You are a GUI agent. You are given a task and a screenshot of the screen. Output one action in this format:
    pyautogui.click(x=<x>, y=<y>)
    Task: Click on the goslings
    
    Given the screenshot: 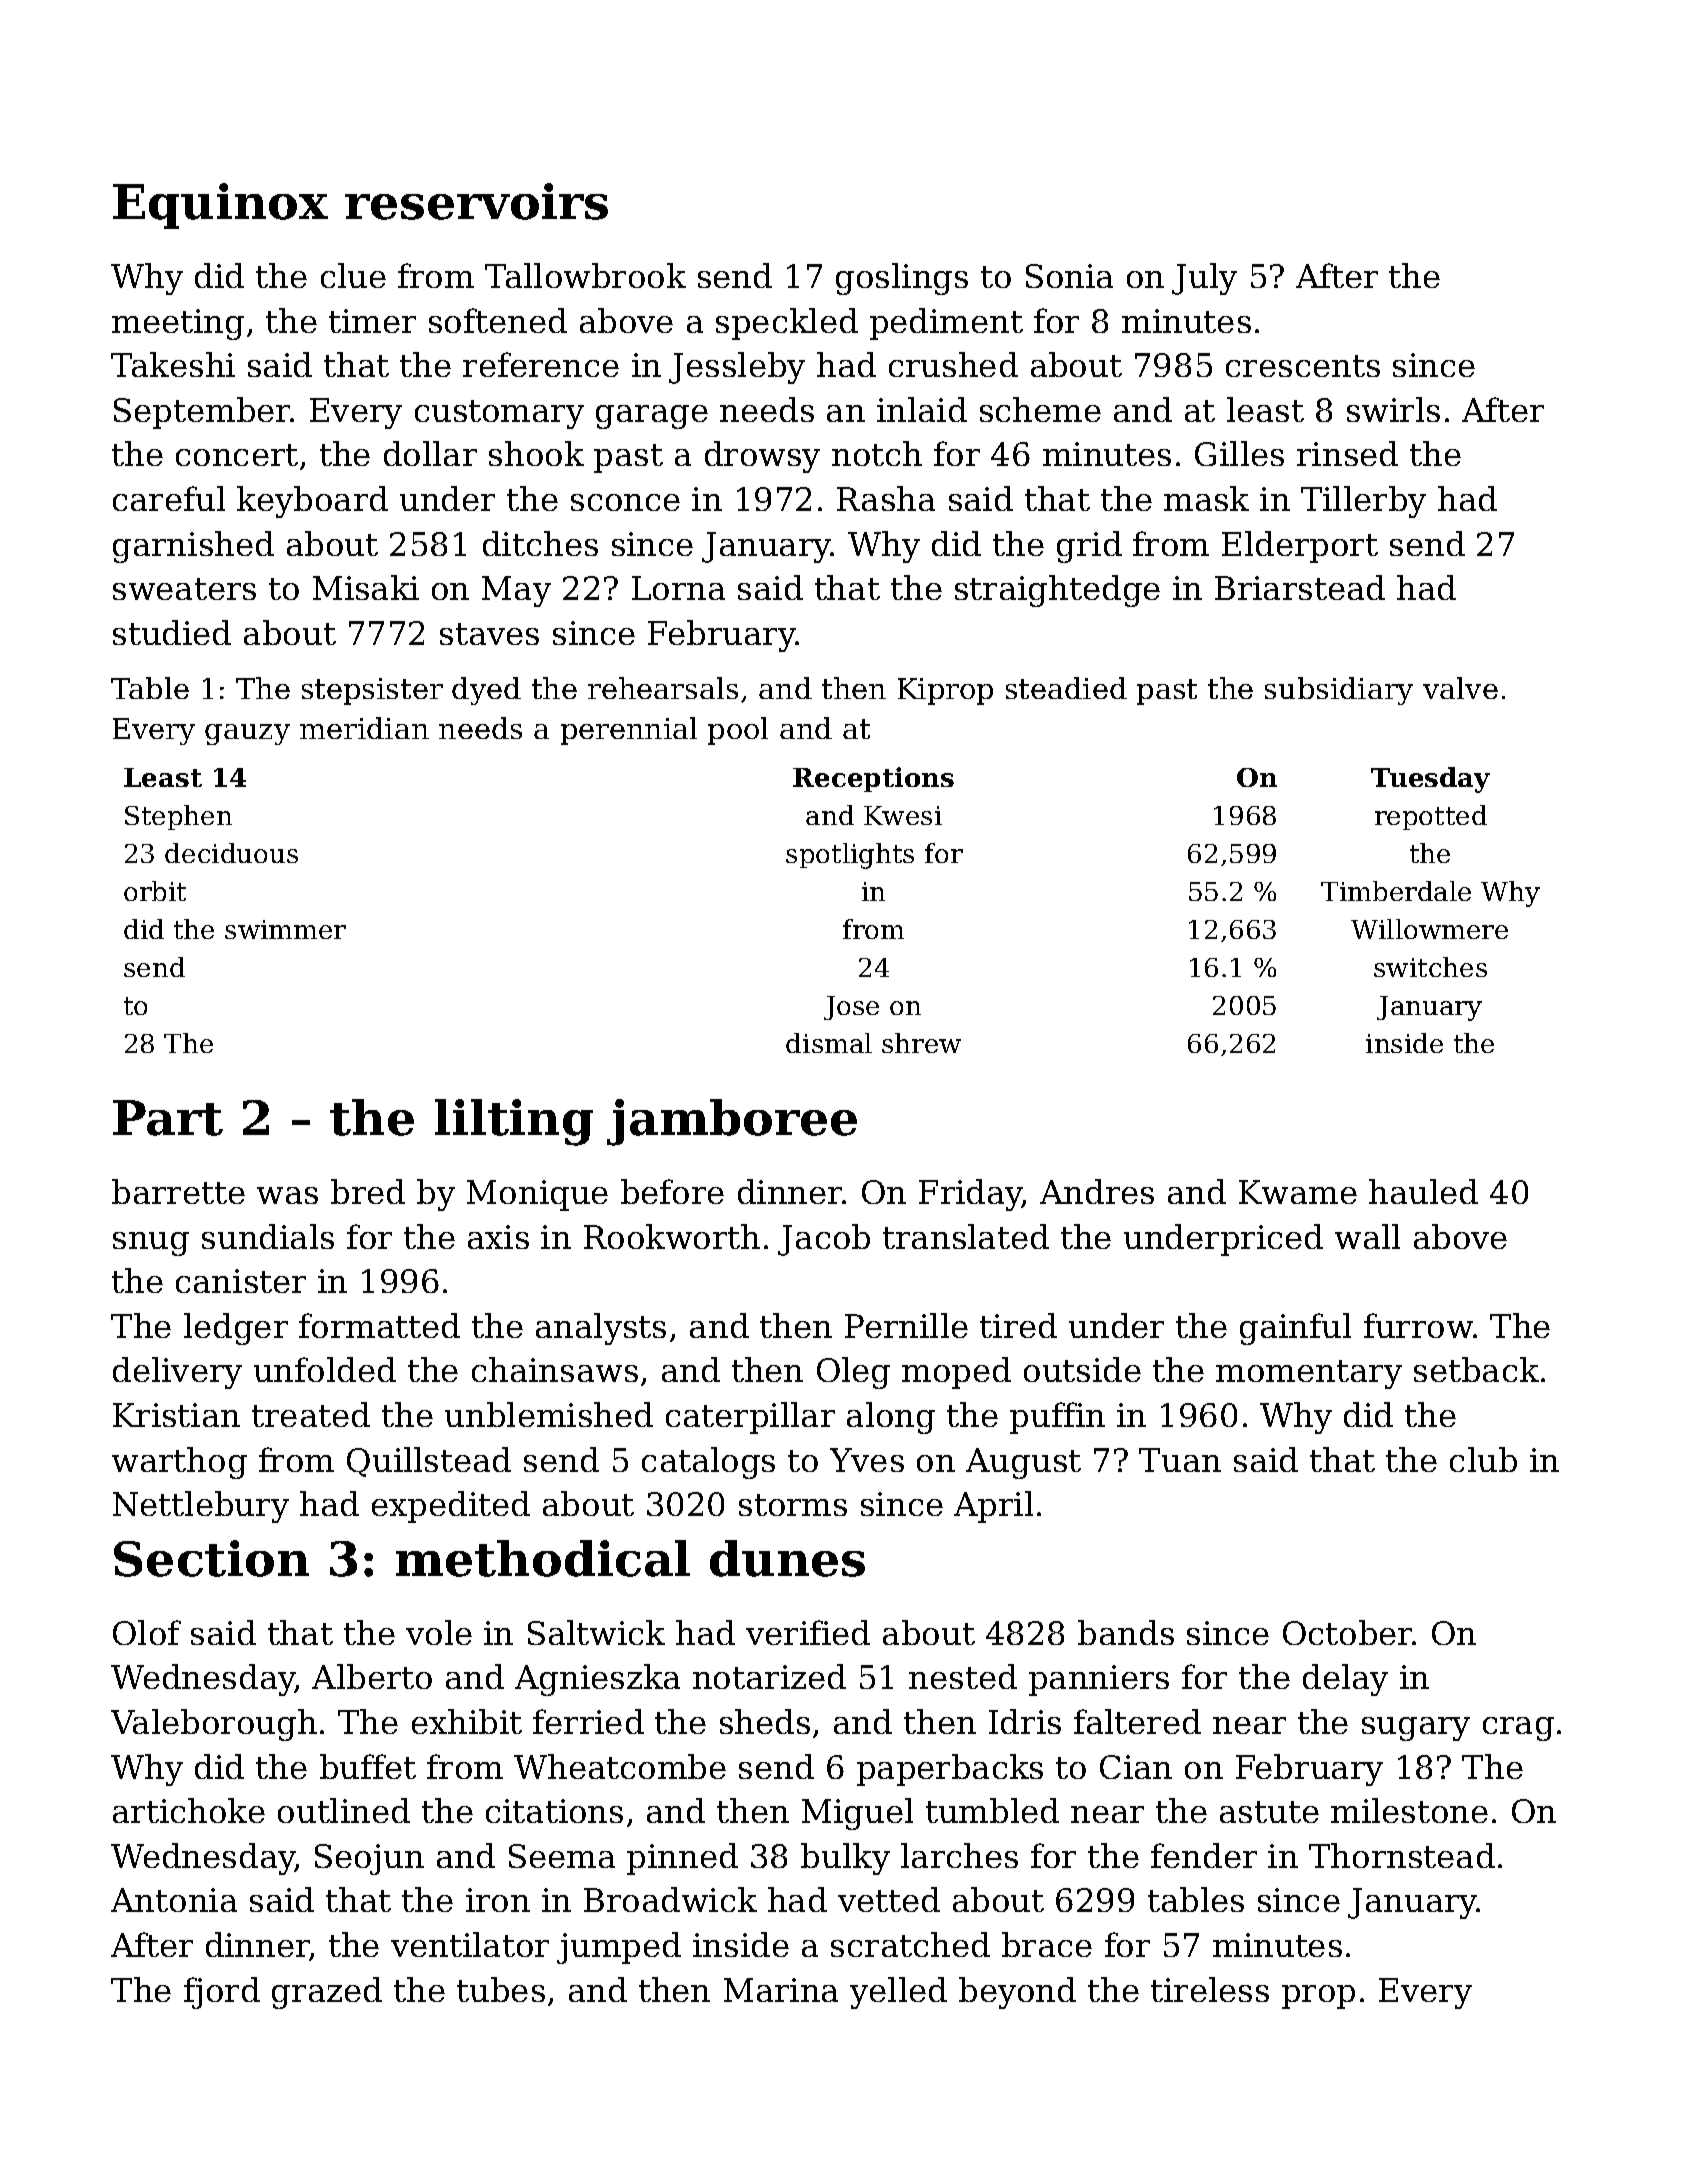 What is the action you would take?
    pyautogui.click(x=902, y=279)
